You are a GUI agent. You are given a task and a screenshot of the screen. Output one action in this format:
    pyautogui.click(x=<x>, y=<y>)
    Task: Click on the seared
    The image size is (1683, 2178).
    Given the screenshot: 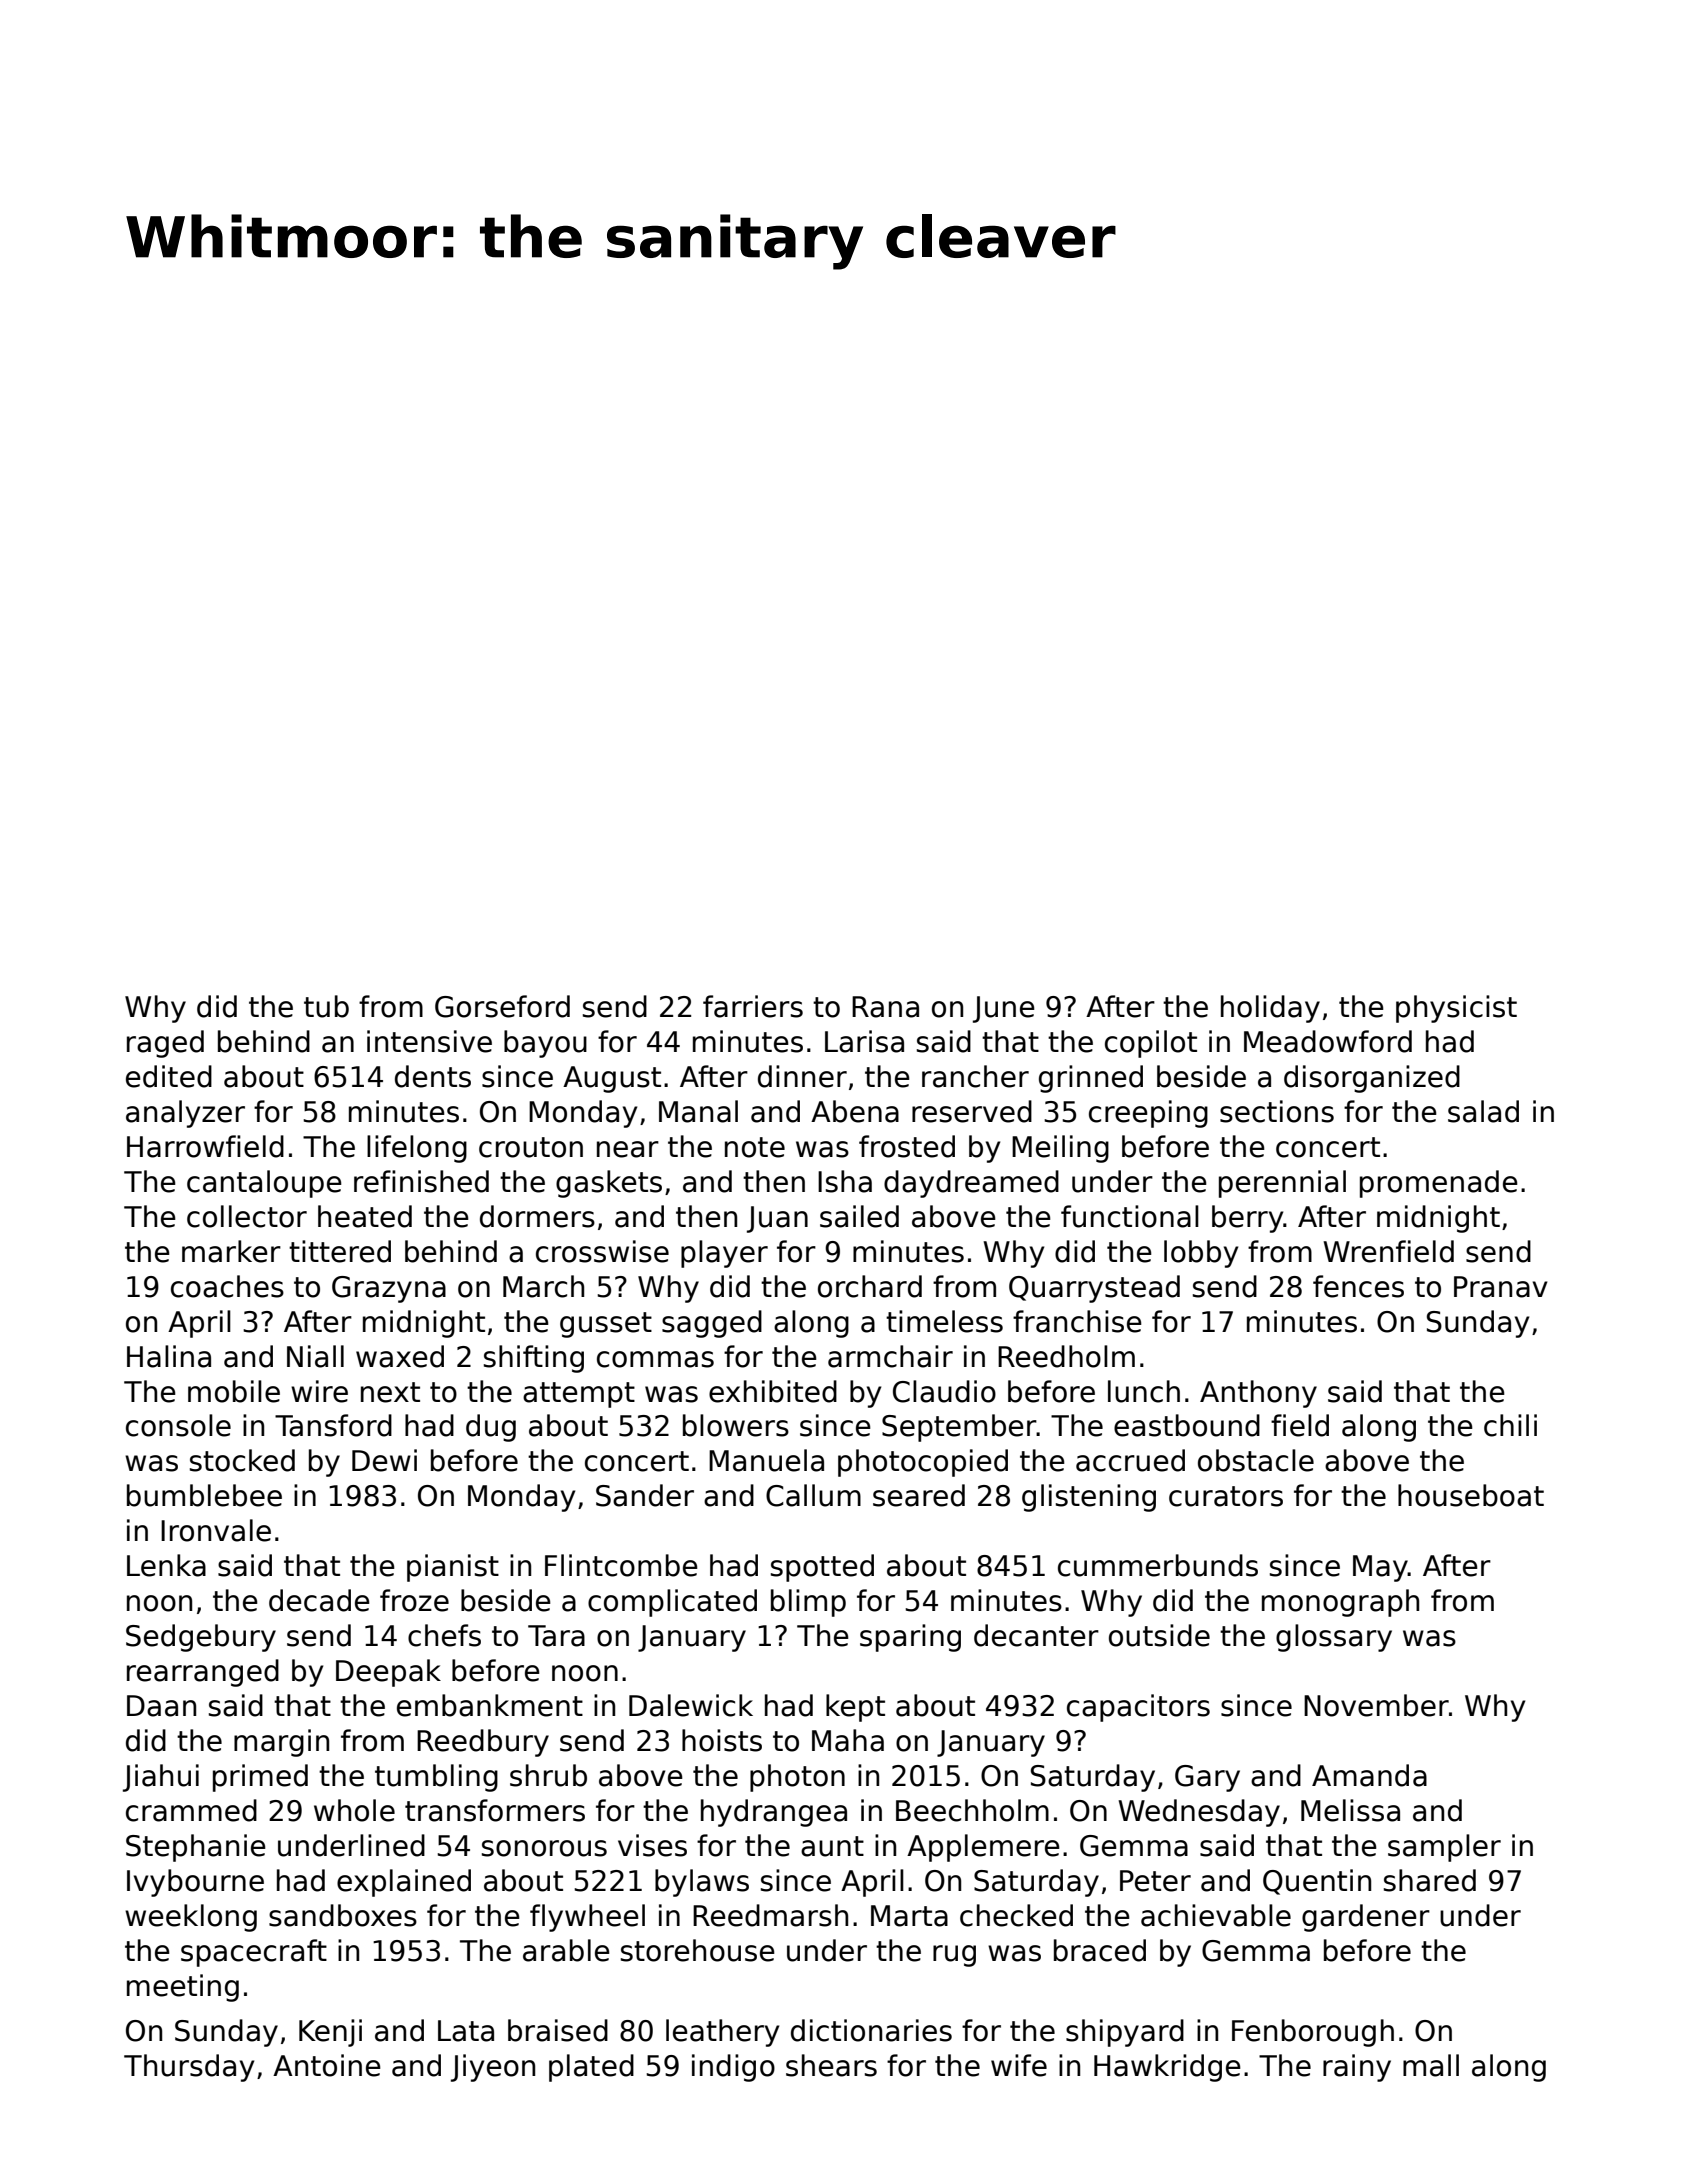 What is the action you would take?
    pyautogui.click(x=919, y=1495)
